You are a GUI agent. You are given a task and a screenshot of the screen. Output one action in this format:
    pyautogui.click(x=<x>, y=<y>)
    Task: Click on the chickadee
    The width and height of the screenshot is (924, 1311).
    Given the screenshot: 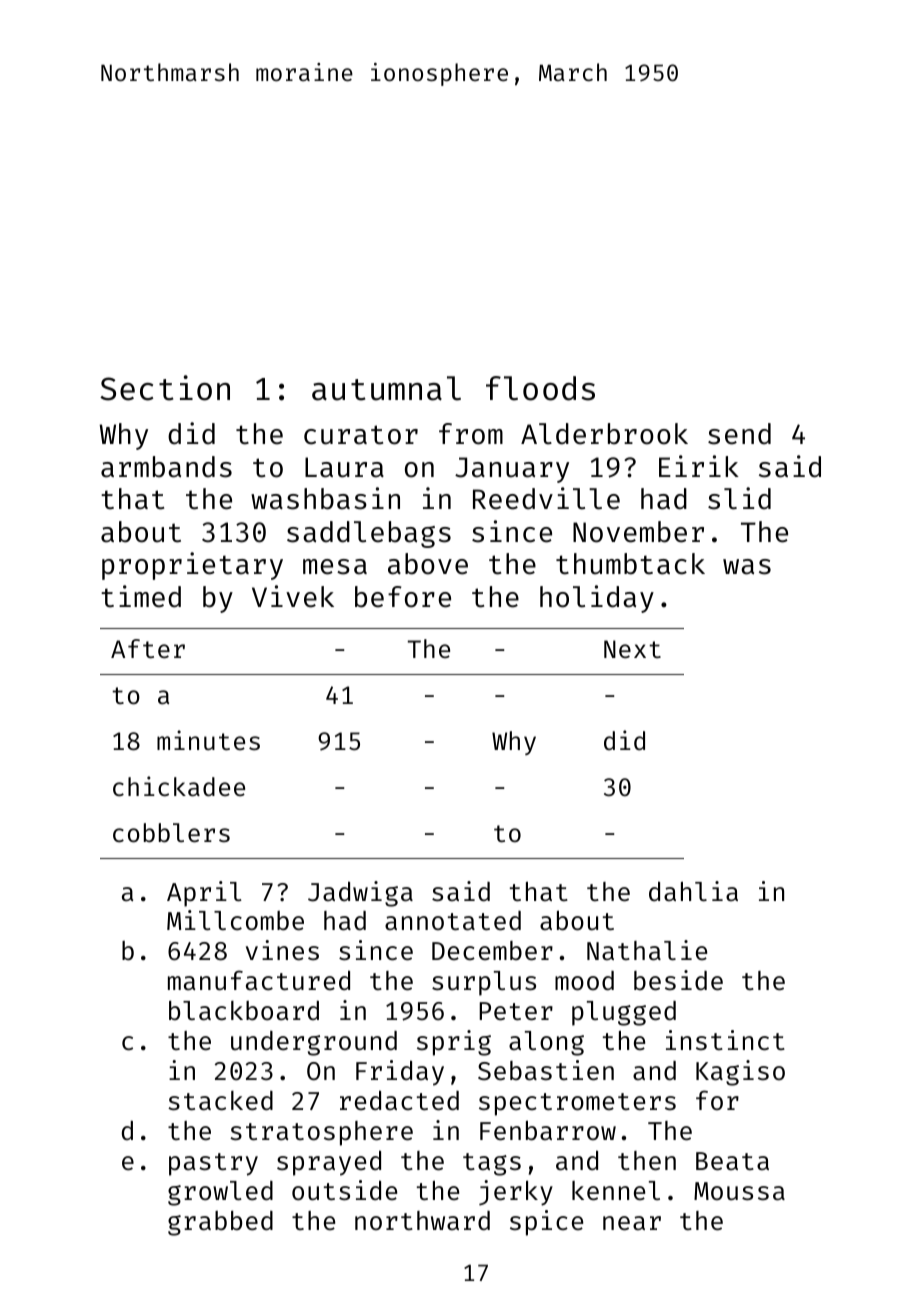 What is the action you would take?
    pyautogui.click(x=179, y=786)
